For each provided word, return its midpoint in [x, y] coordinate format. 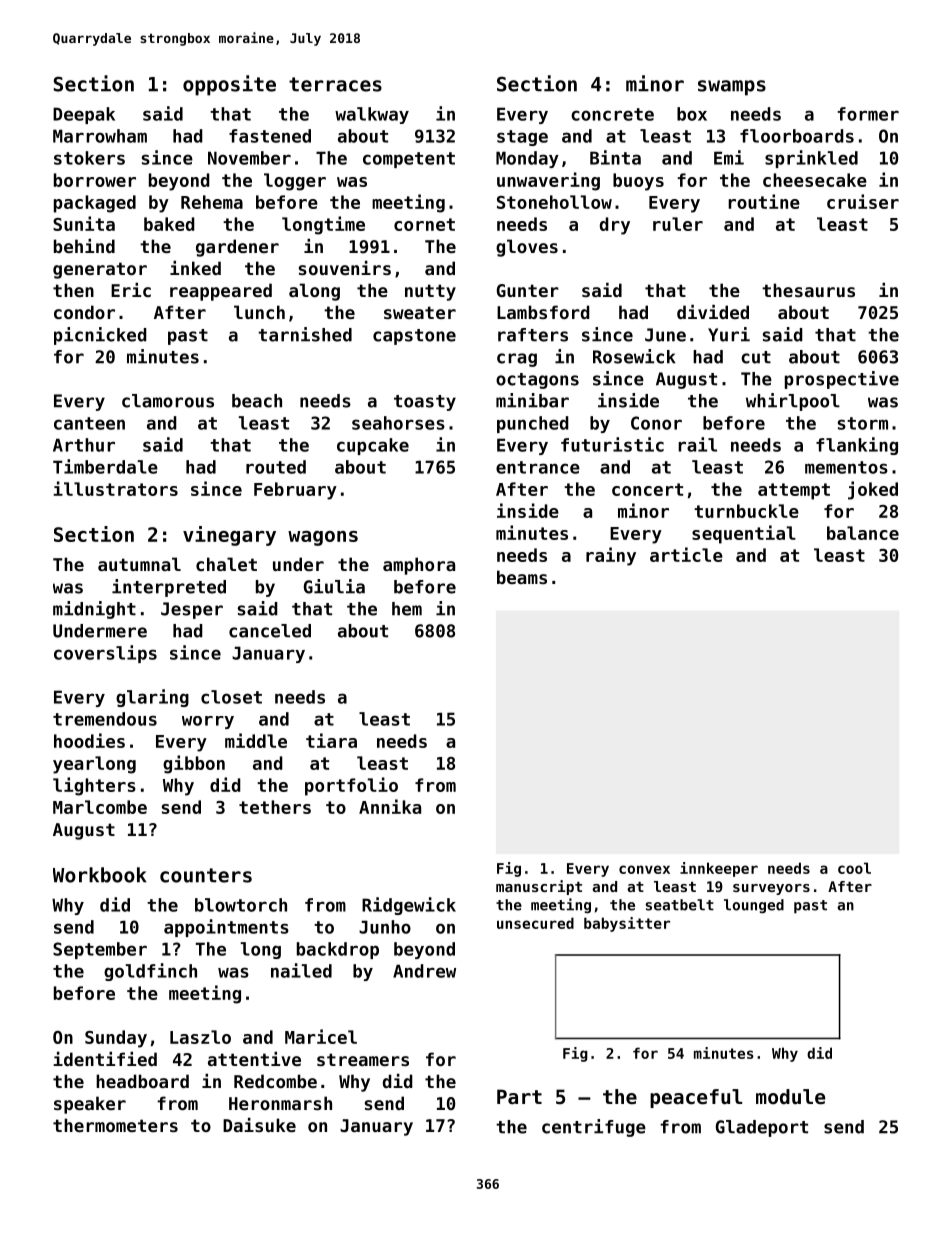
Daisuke [259, 1125]
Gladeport [762, 1128]
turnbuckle [746, 511]
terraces [335, 84]
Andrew [424, 971]
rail [697, 444]
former [868, 114]
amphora [419, 566]
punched [533, 424]
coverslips [105, 654]
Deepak [84, 115]
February [295, 491]
